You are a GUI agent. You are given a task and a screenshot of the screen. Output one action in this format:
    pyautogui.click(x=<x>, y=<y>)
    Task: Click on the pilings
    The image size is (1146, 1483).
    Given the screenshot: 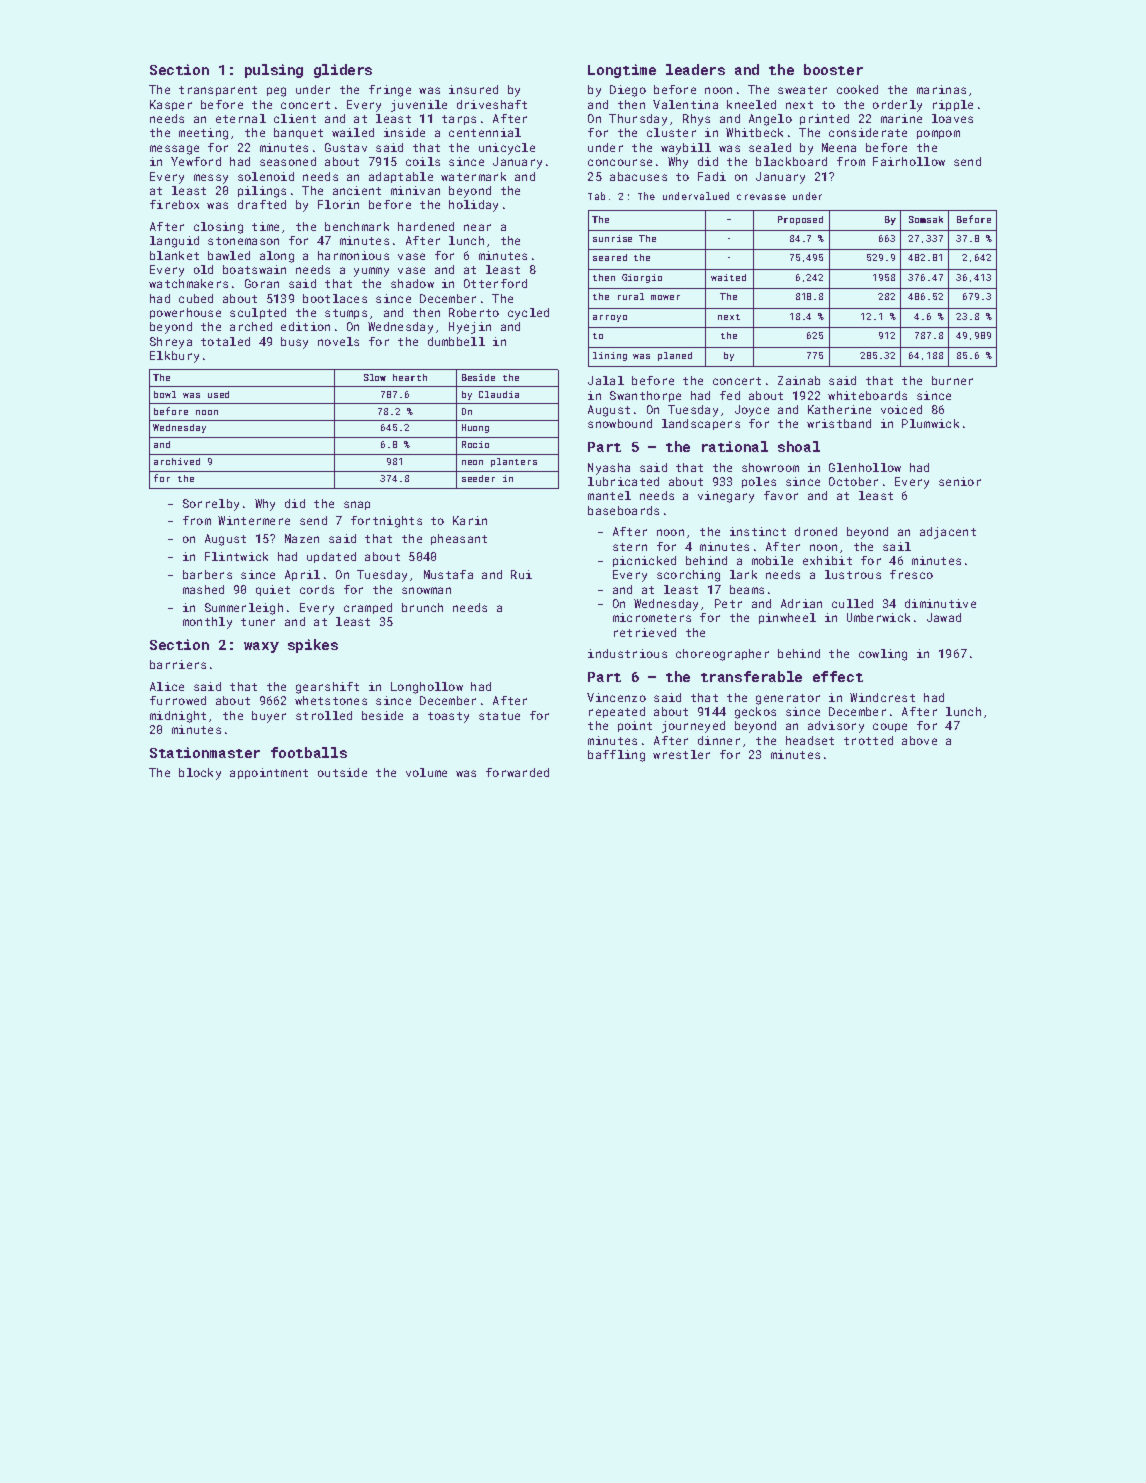 What is the action you would take?
    pyautogui.click(x=262, y=192)
